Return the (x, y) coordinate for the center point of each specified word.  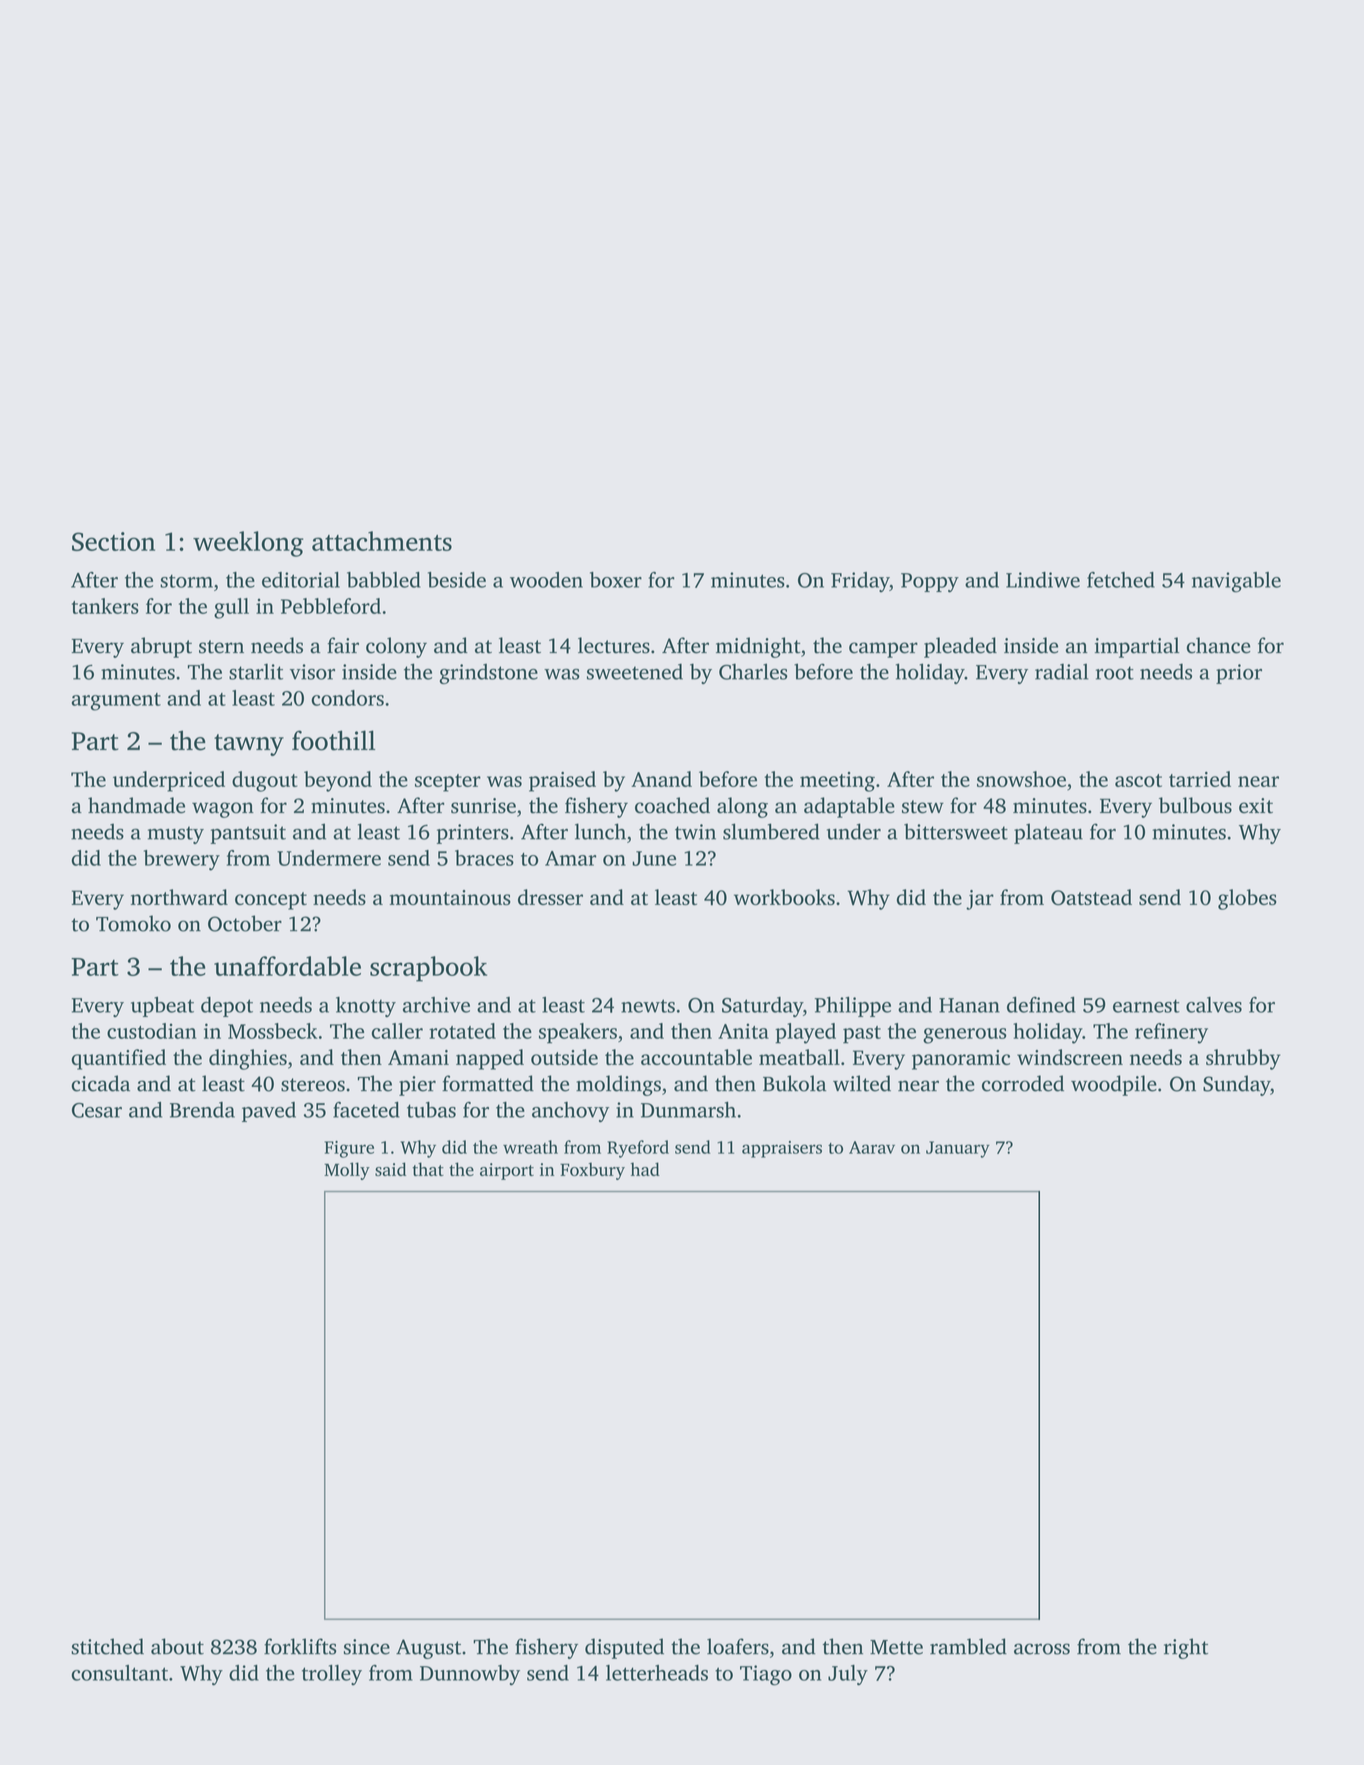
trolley (332, 1675)
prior (1239, 674)
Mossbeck (272, 1031)
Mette (896, 1647)
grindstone (488, 673)
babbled (384, 580)
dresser (550, 897)
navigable (1236, 582)
